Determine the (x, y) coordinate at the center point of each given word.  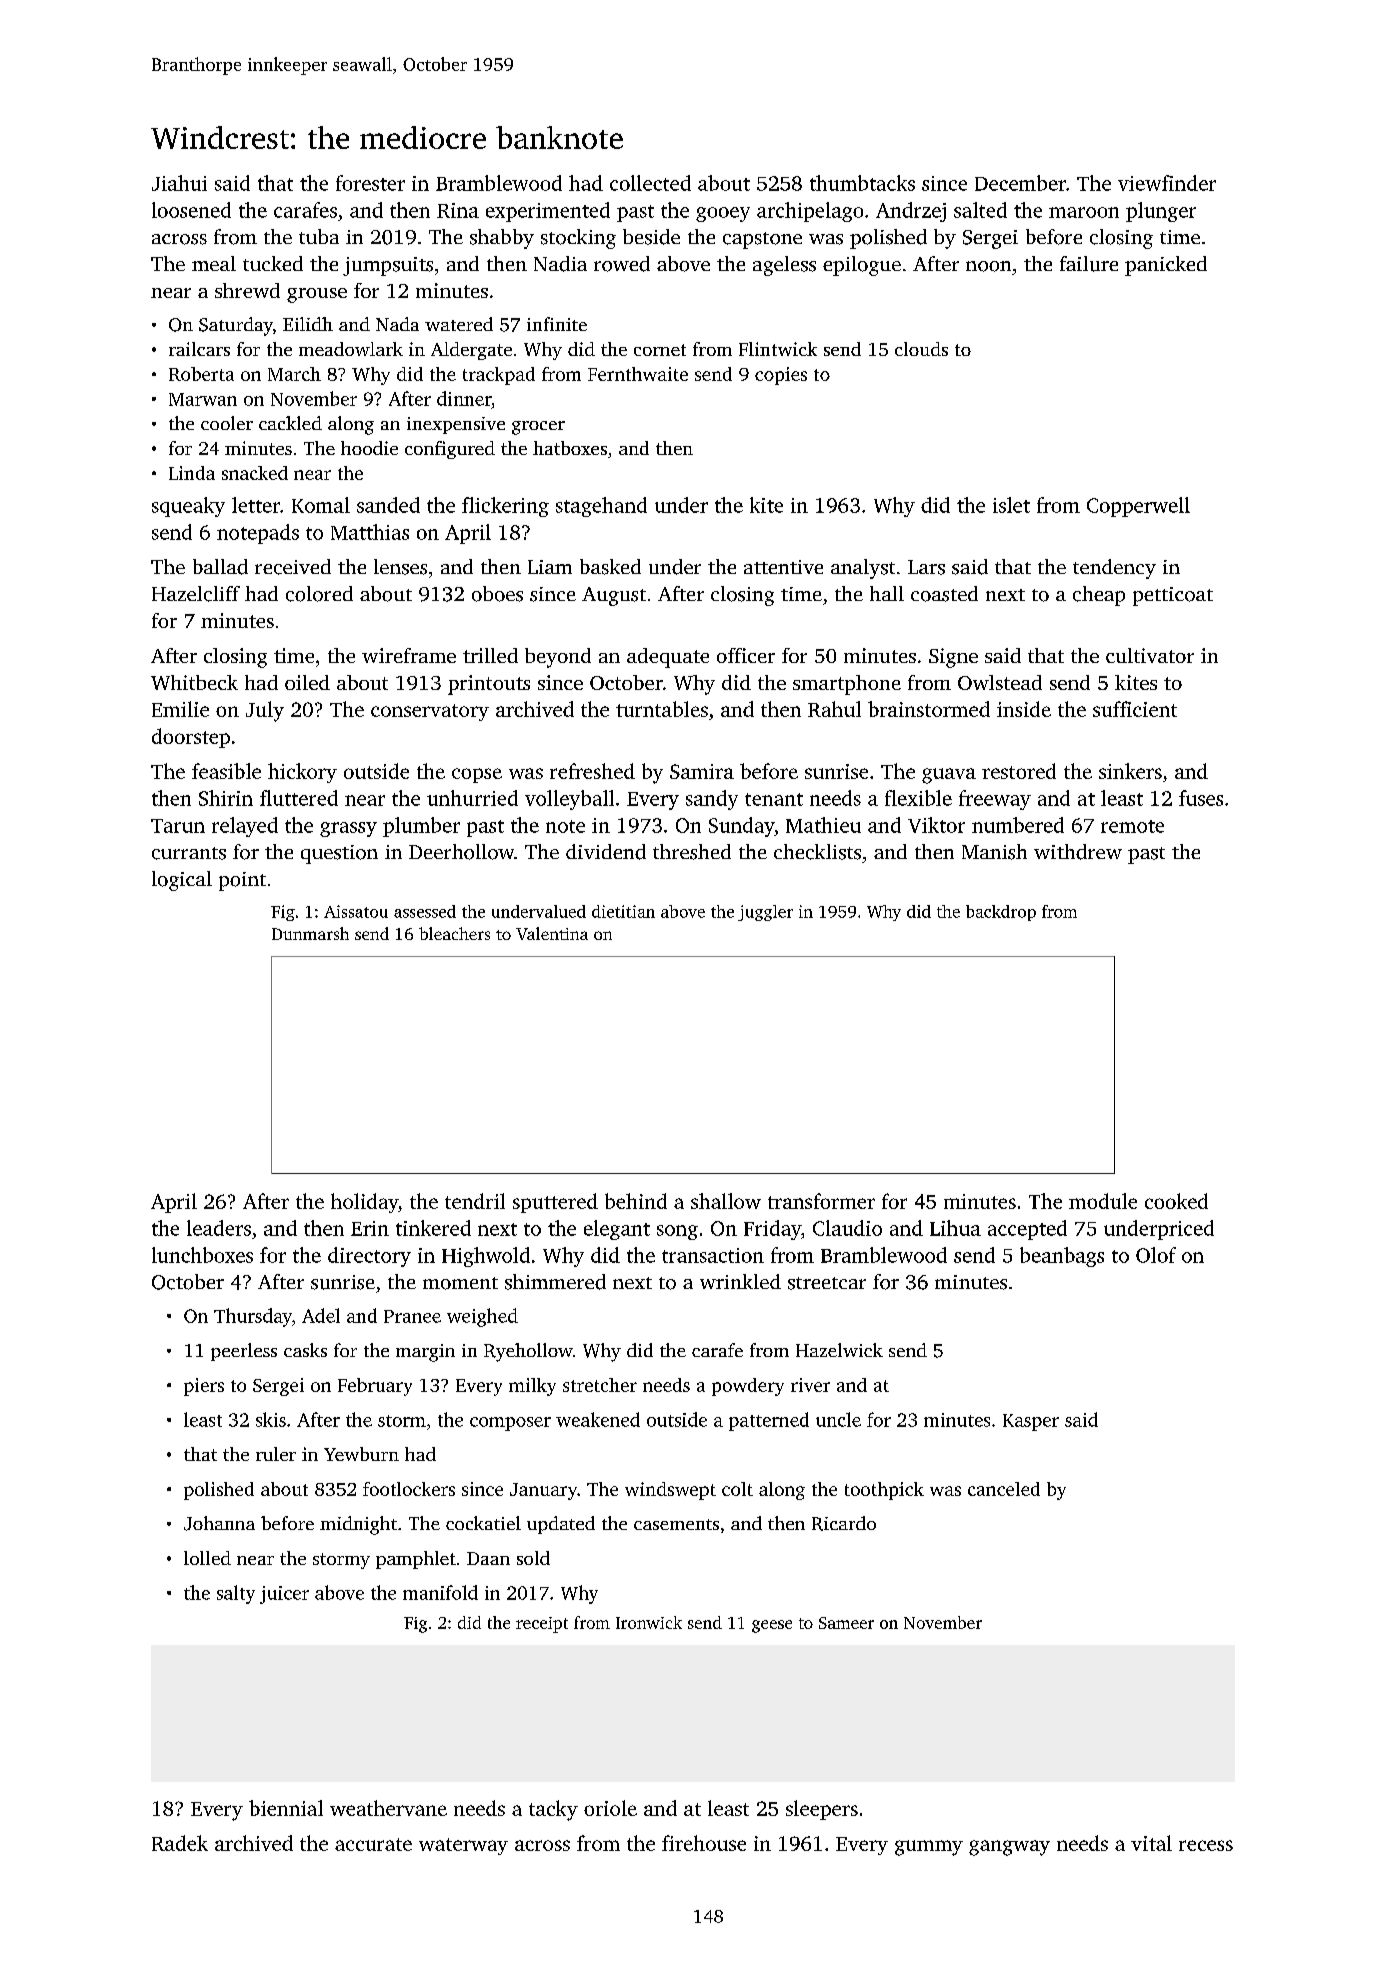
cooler (227, 423)
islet (1011, 505)
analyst (863, 569)
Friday (772, 1230)
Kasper (1031, 1422)
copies (781, 376)
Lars (926, 567)
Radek (180, 1843)
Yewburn (361, 1454)
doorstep (191, 738)
